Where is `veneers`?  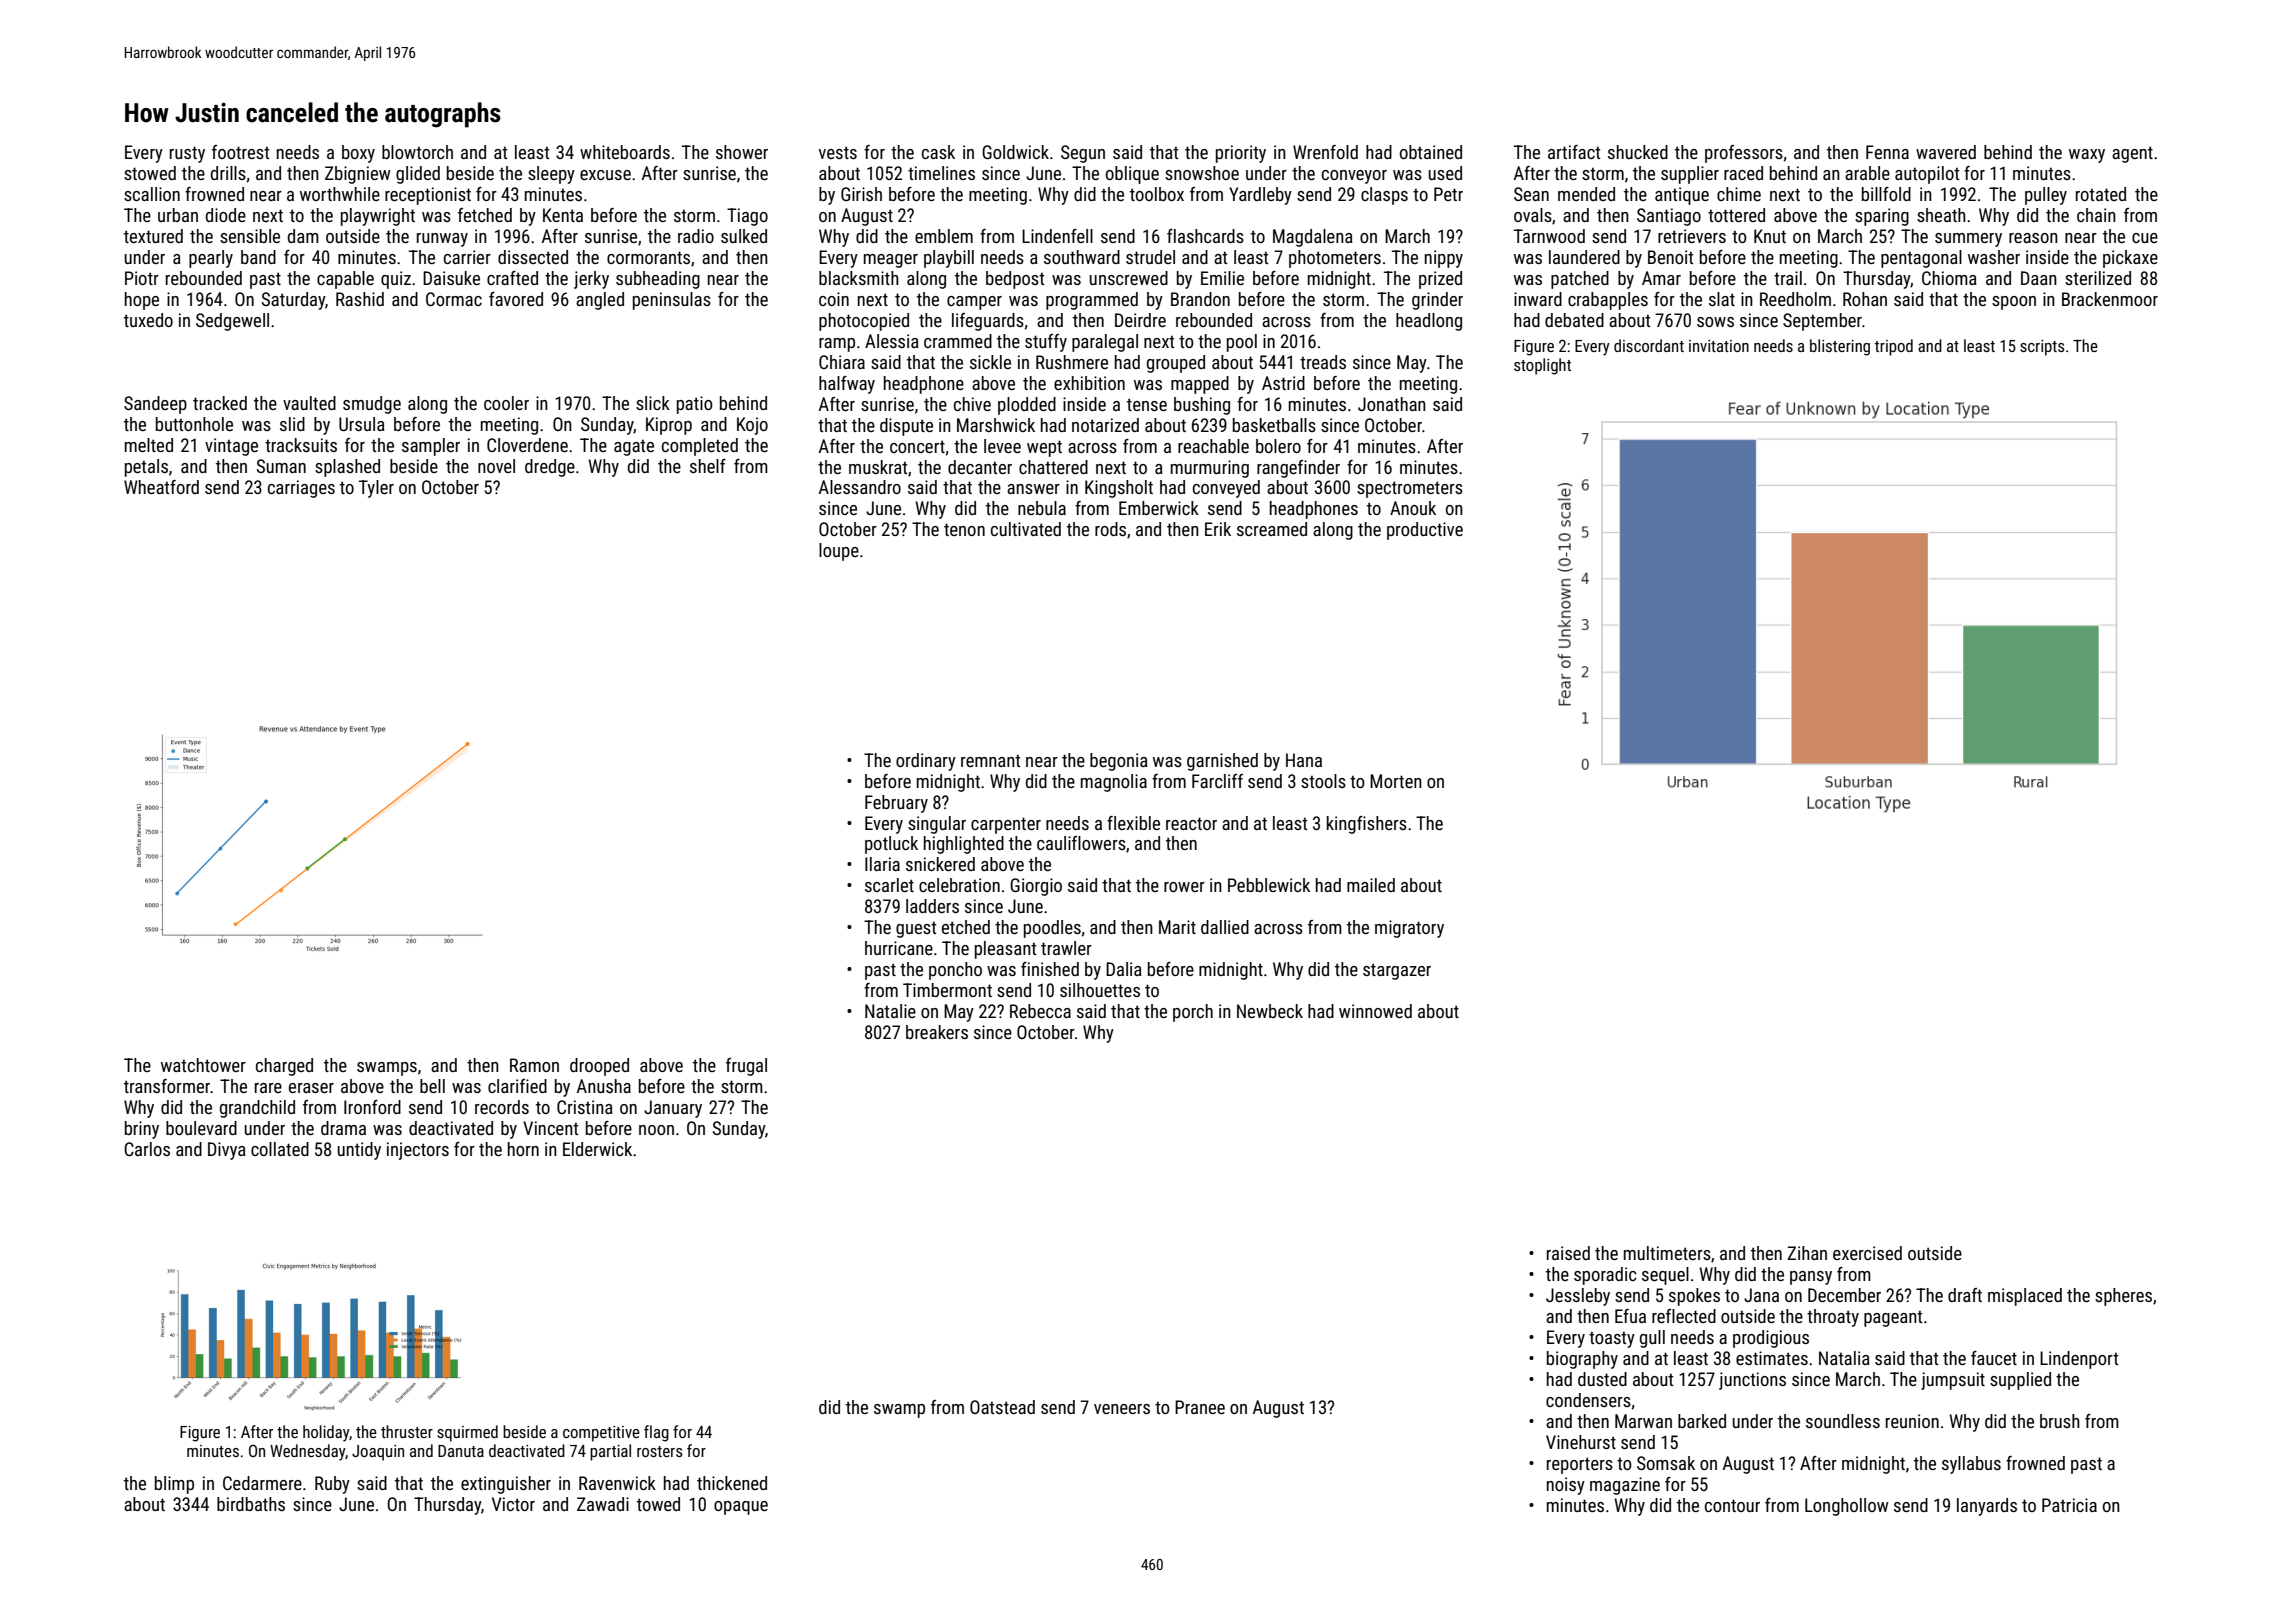 veneers is located at coordinates (1122, 1409).
